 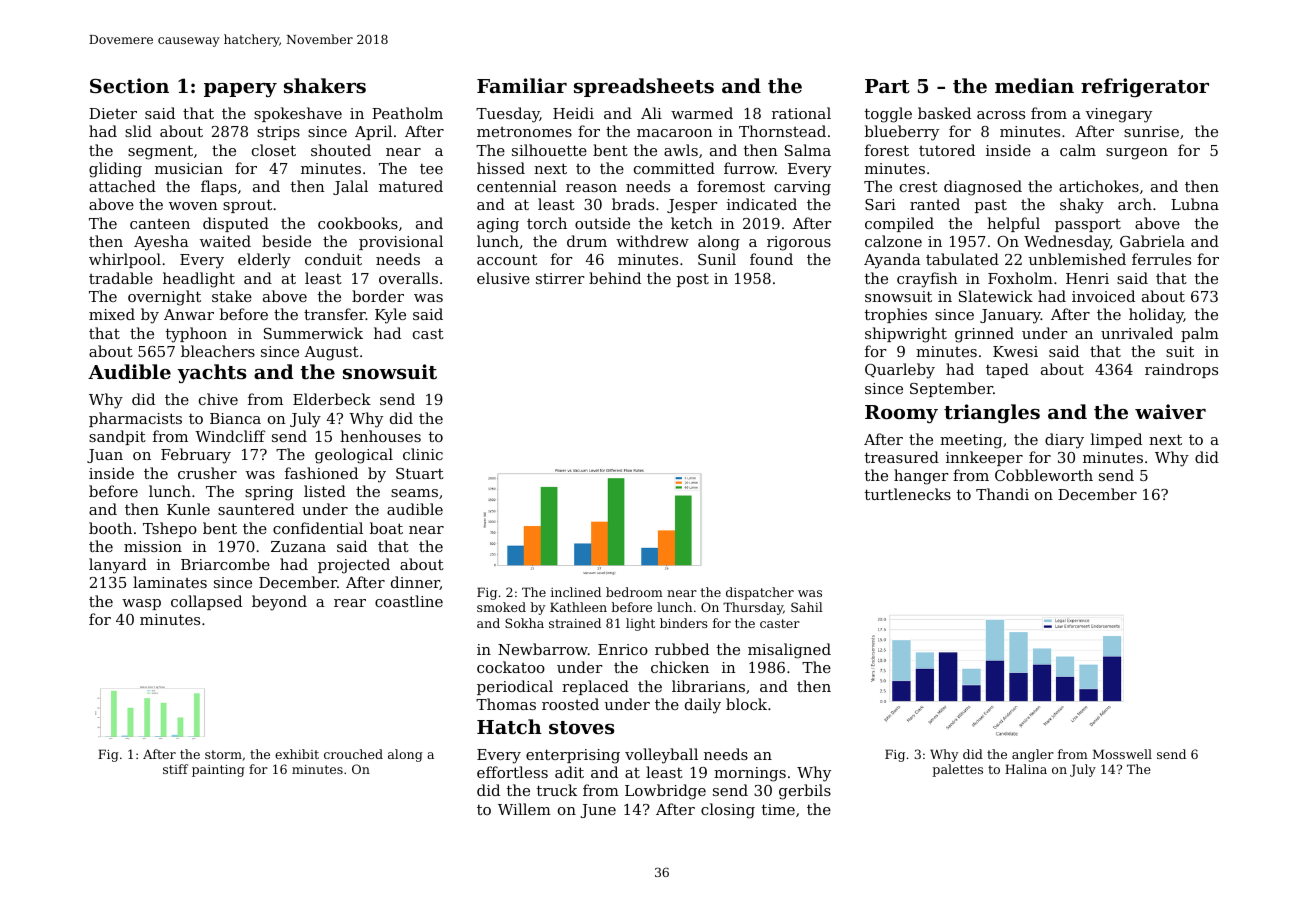 What do you see at coordinates (901, 414) in the screenshot?
I see `Roomy` at bounding box center [901, 414].
